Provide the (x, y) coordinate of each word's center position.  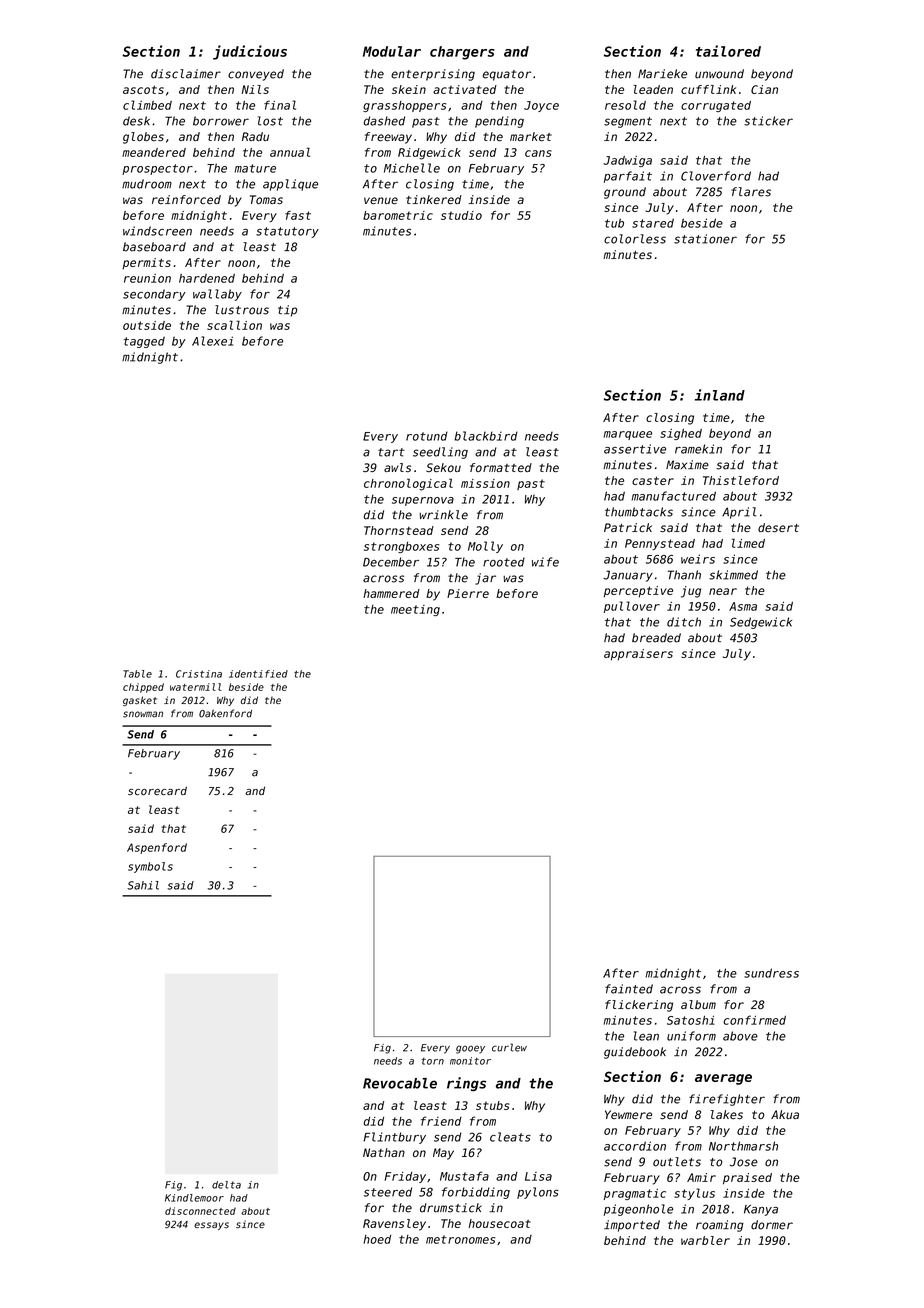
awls (397, 467)
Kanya (761, 1210)
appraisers (638, 654)
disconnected (200, 1211)
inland (720, 395)
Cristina (199, 674)
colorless (635, 239)
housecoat (500, 1223)
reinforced (186, 199)
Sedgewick (761, 623)
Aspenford (157, 848)
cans (538, 153)
